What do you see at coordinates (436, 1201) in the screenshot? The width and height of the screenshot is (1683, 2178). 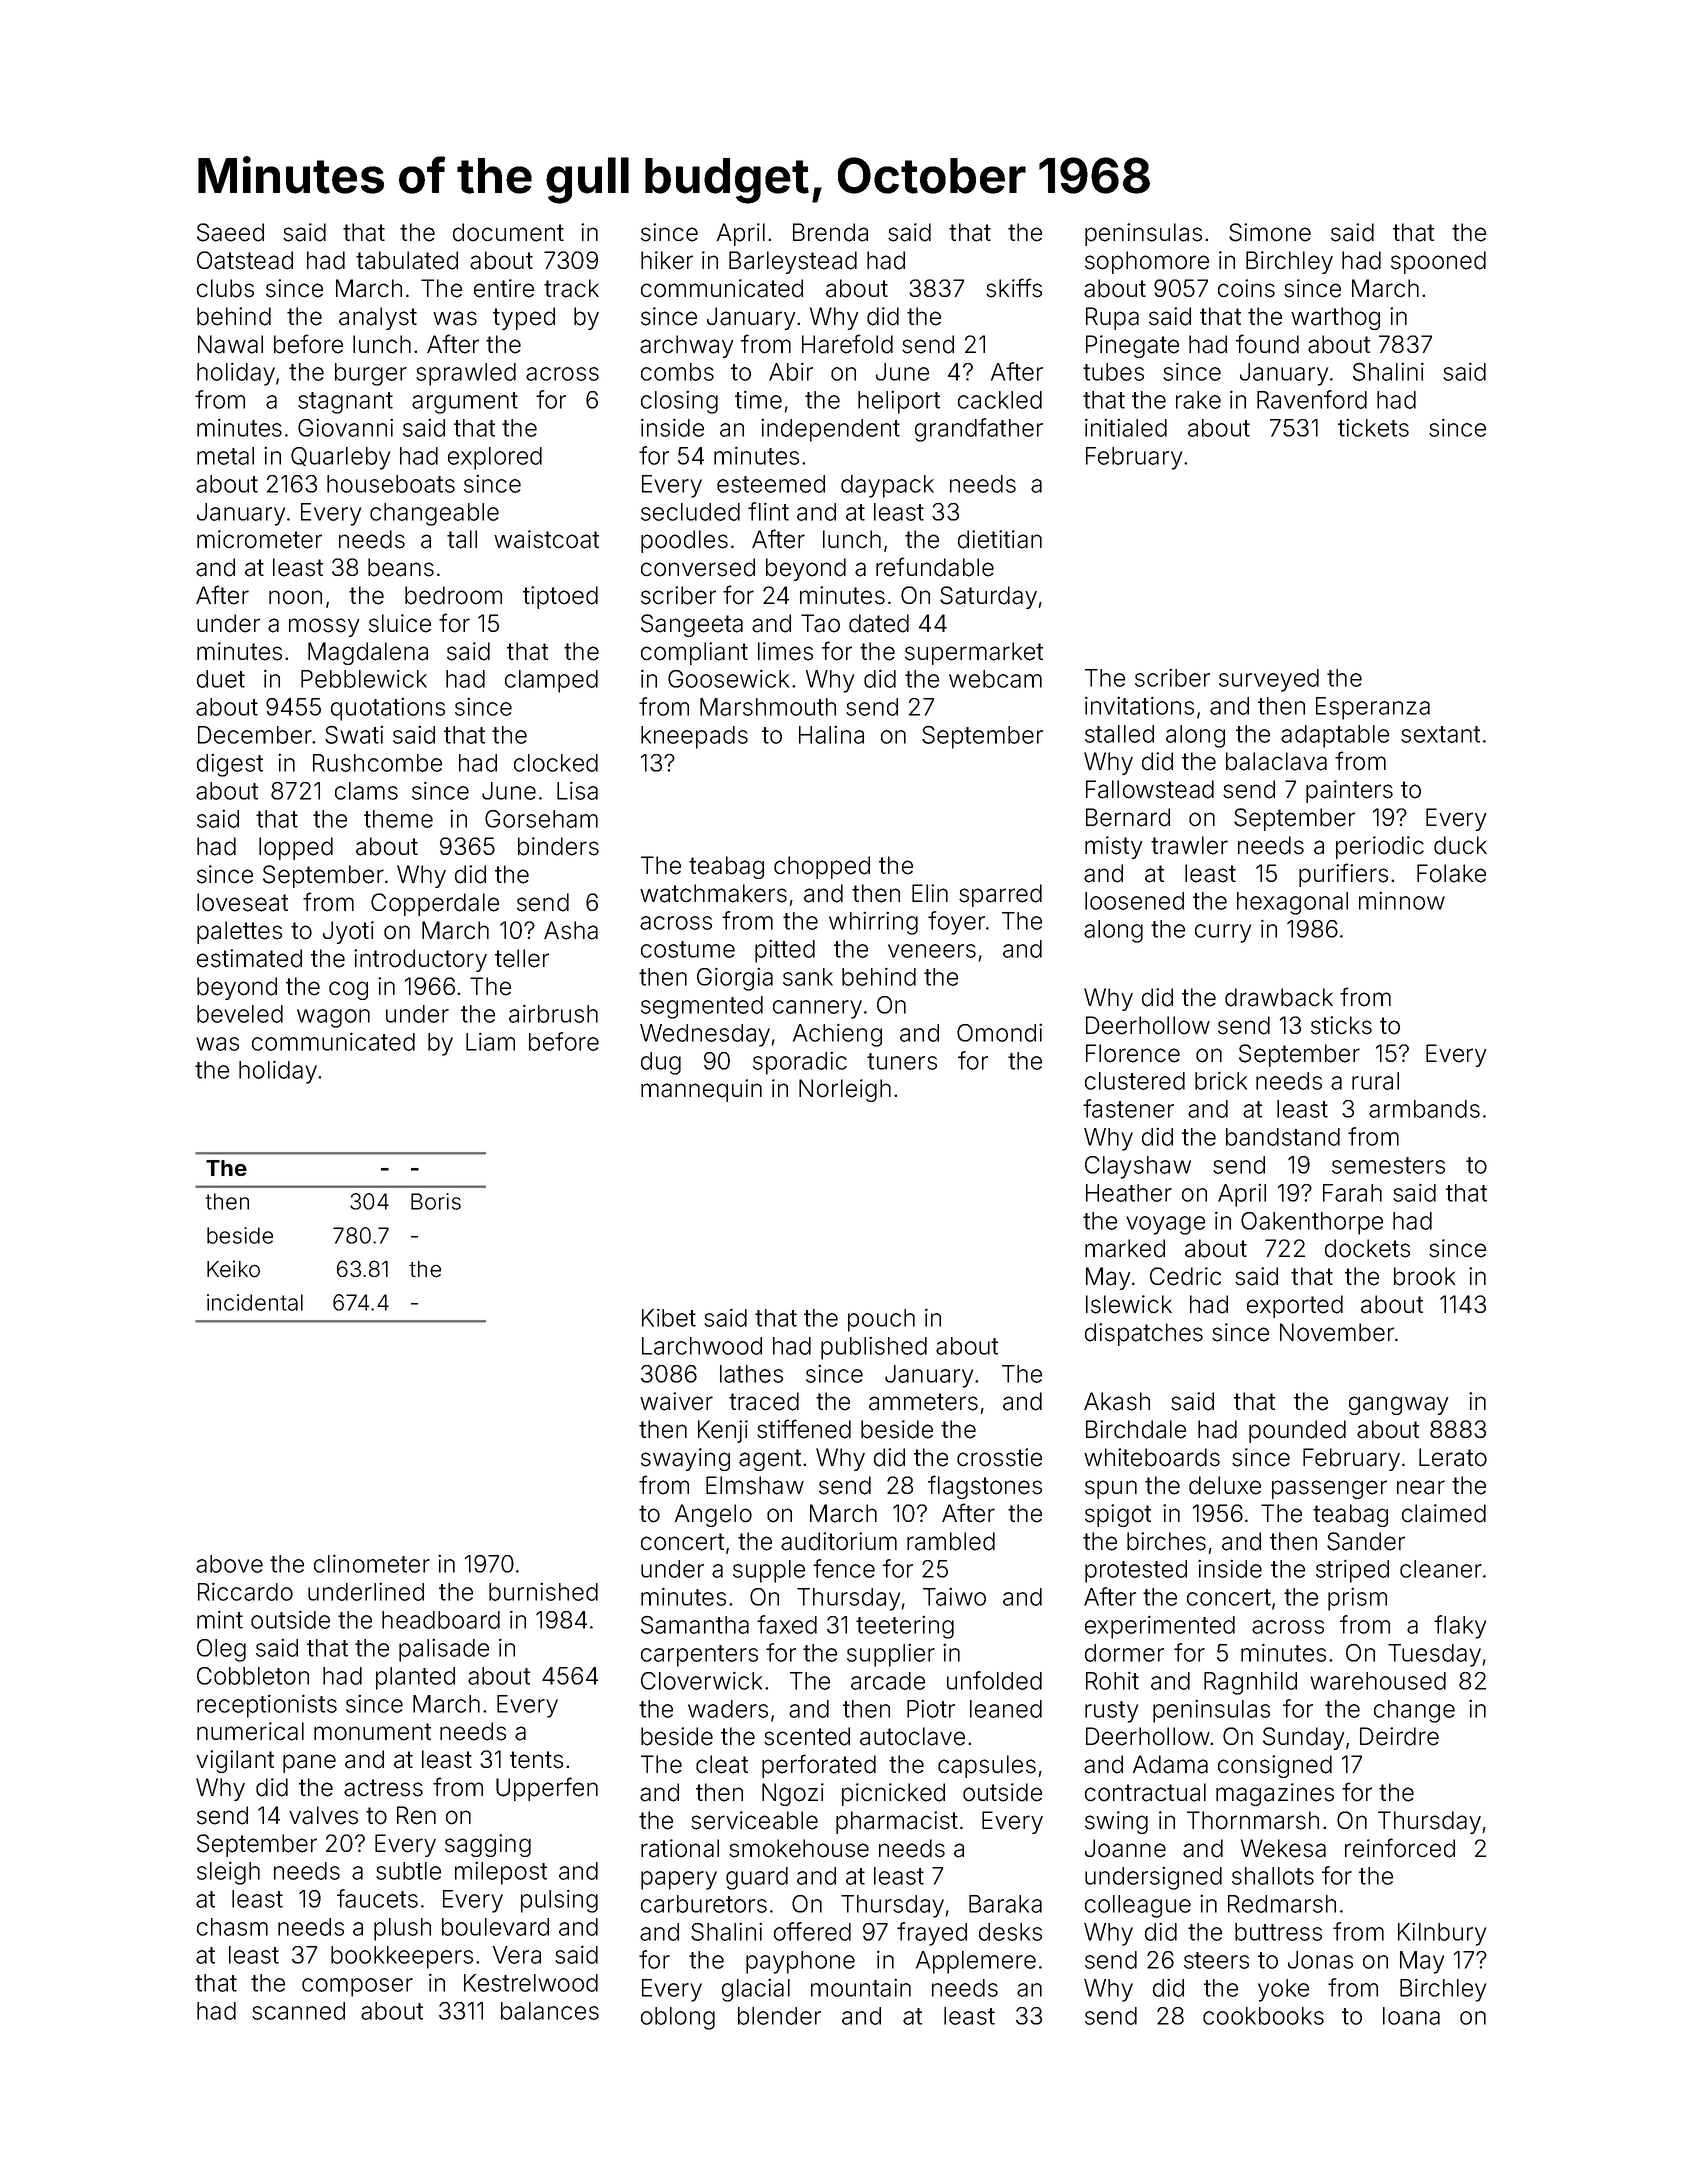 I see `Boris` at bounding box center [436, 1201].
